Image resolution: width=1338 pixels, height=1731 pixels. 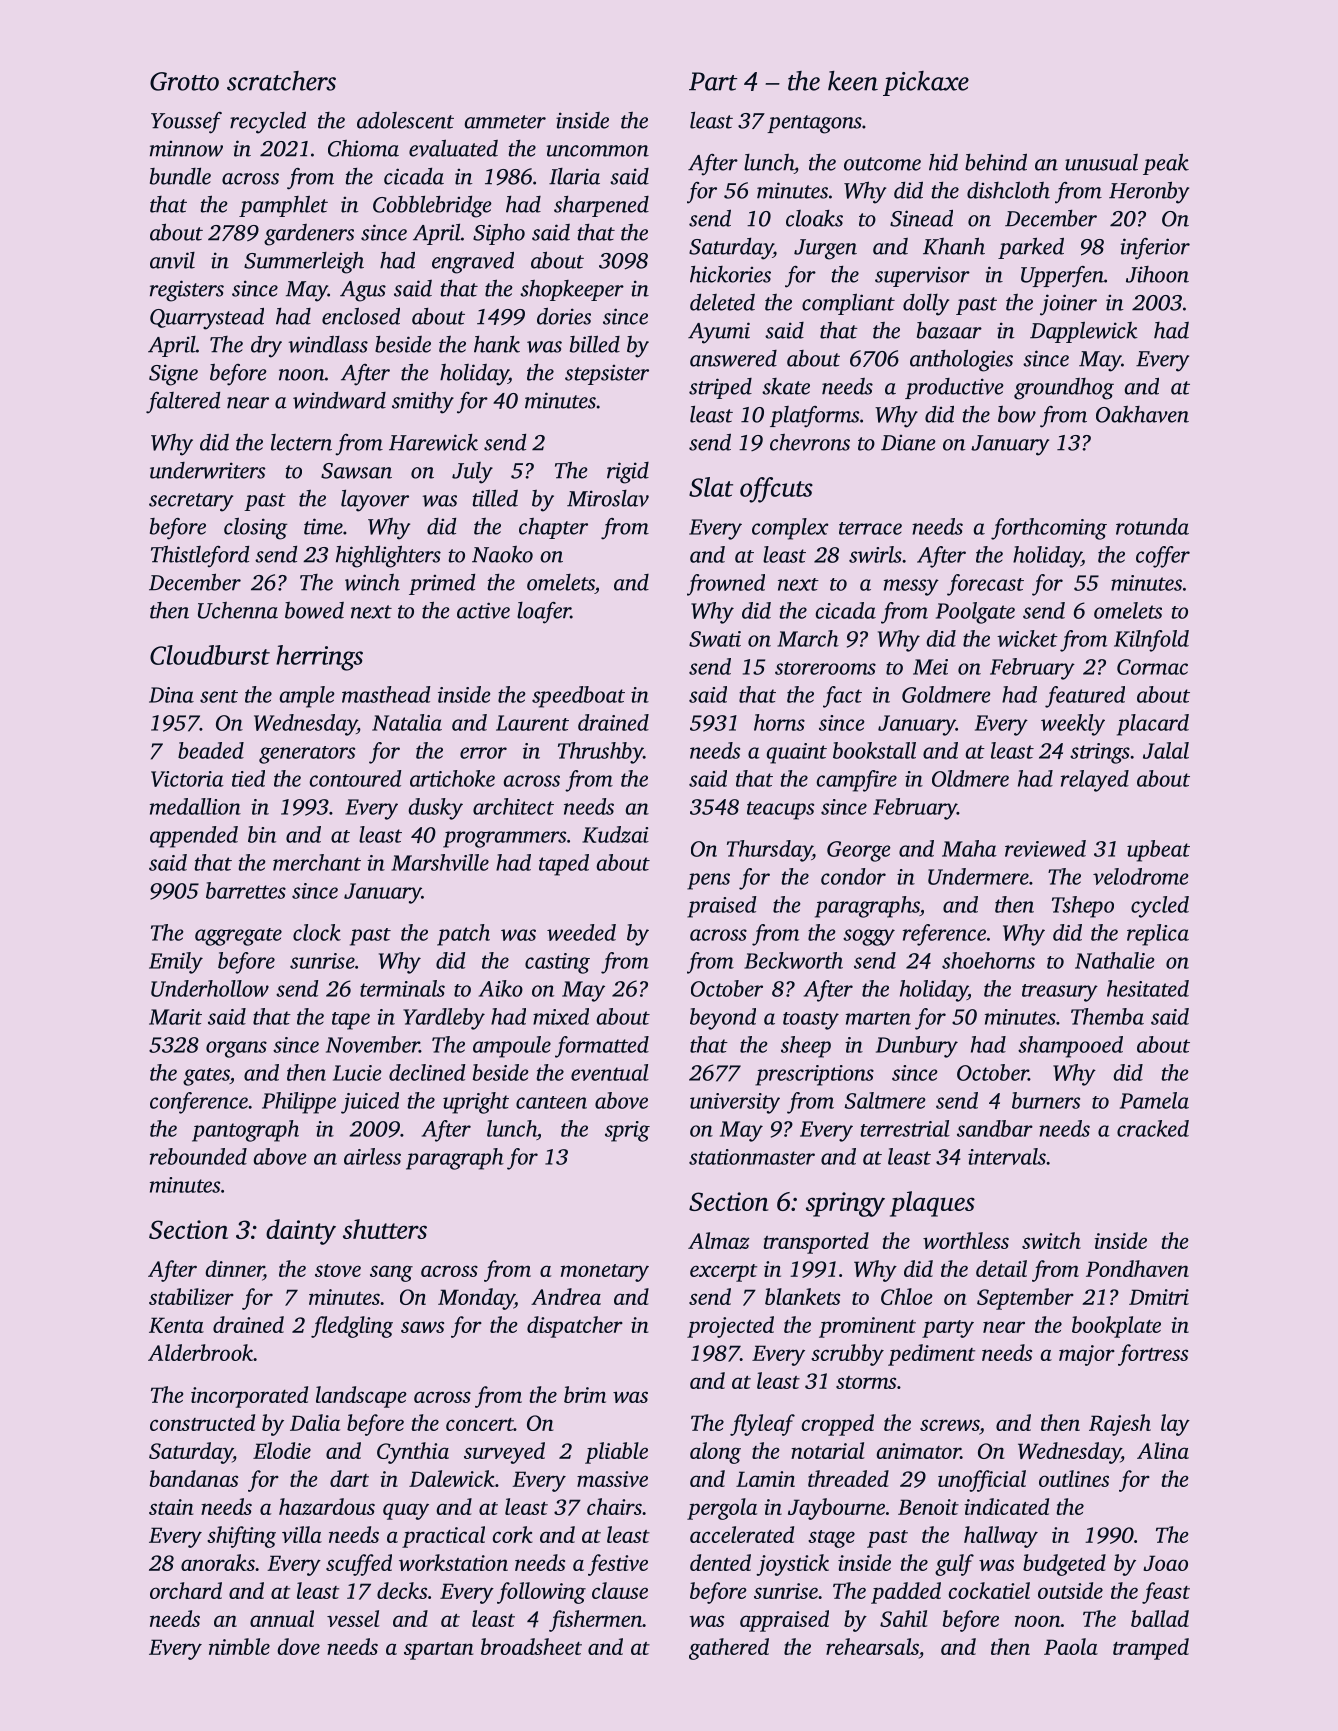 What do you see at coordinates (729, 1649) in the image?
I see `gathered` at bounding box center [729, 1649].
